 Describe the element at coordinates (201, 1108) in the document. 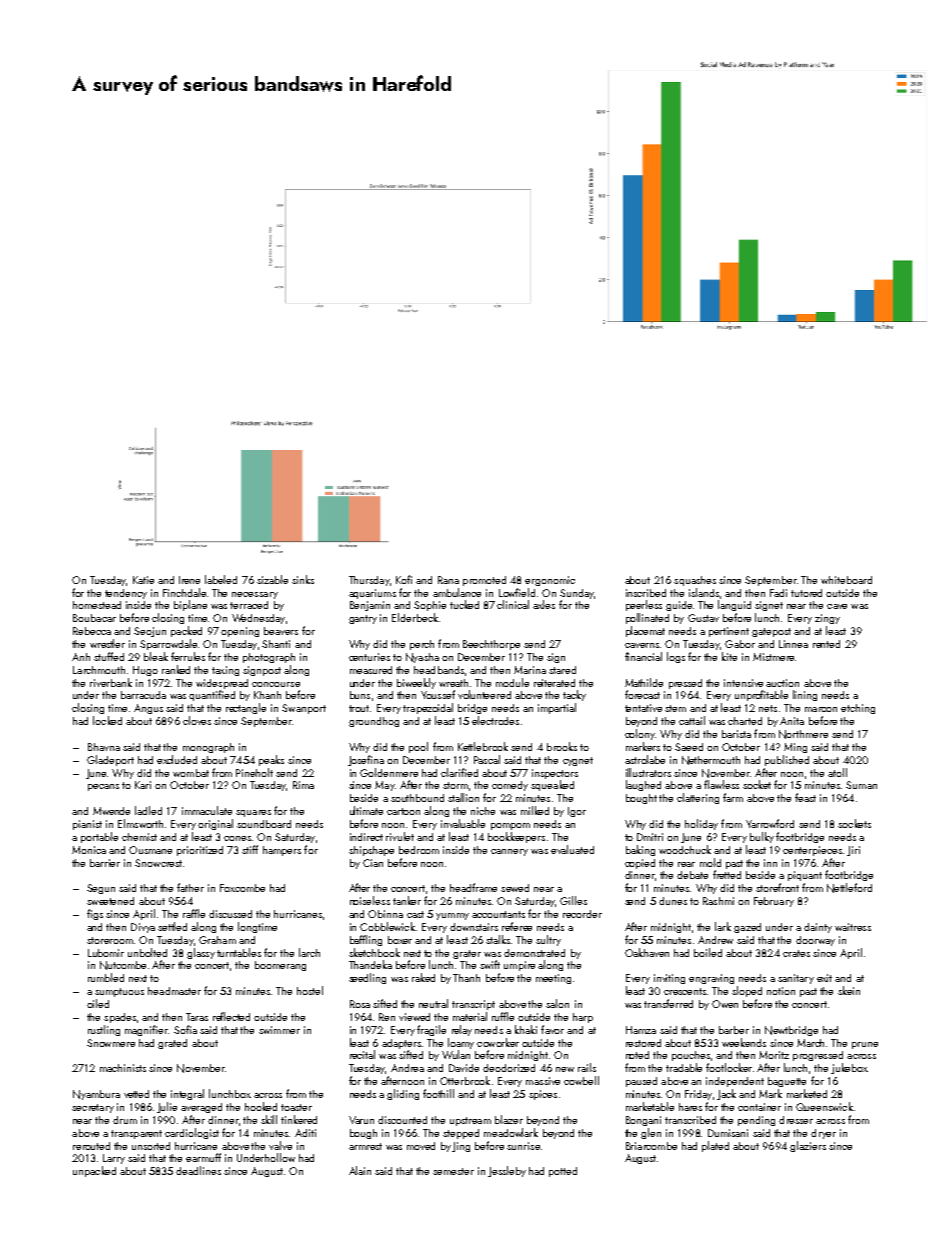

I see `averaged` at that location.
